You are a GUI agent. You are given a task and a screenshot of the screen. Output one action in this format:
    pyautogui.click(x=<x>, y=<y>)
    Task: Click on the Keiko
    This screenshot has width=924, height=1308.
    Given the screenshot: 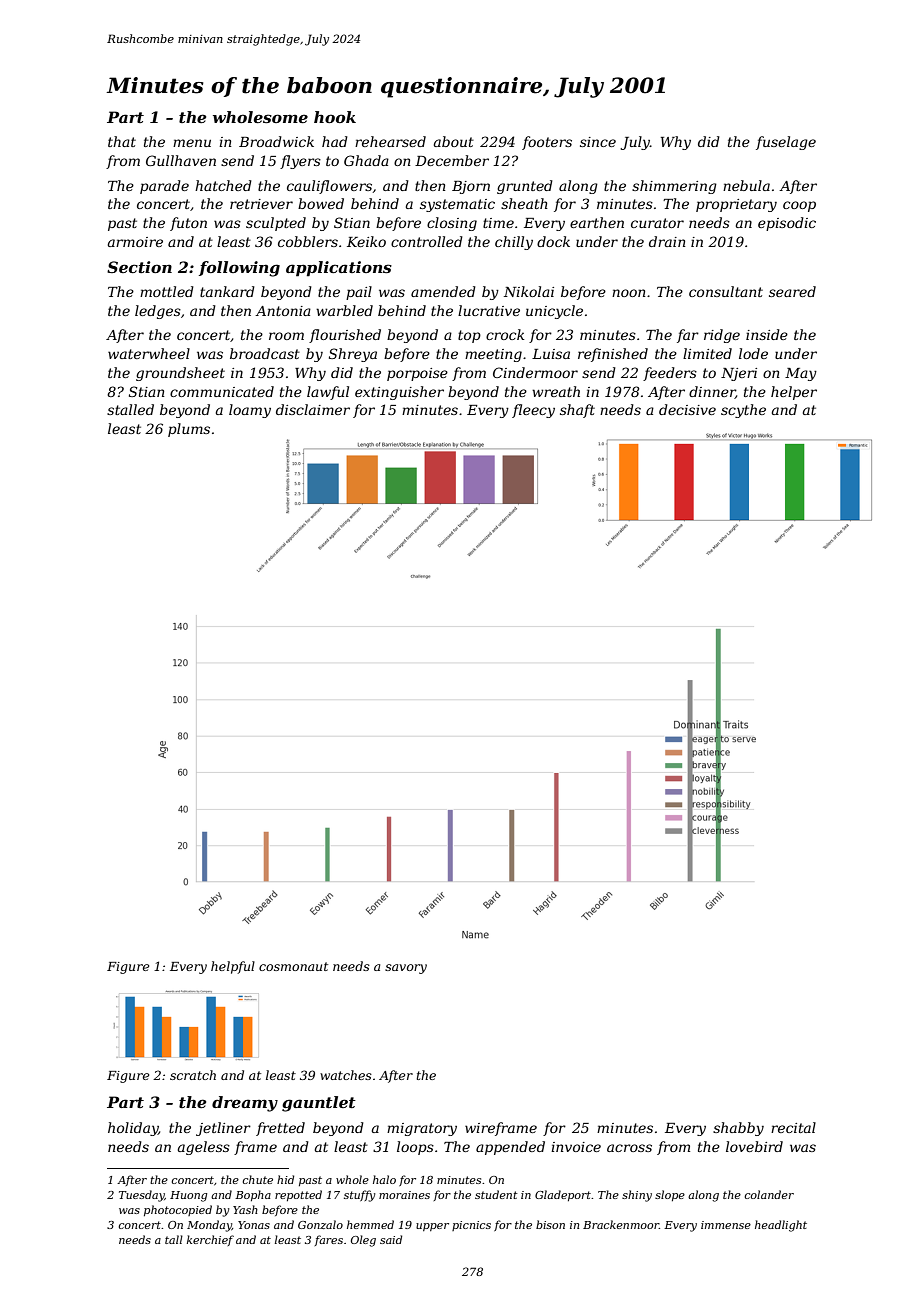 What is the action you would take?
    pyautogui.click(x=366, y=241)
